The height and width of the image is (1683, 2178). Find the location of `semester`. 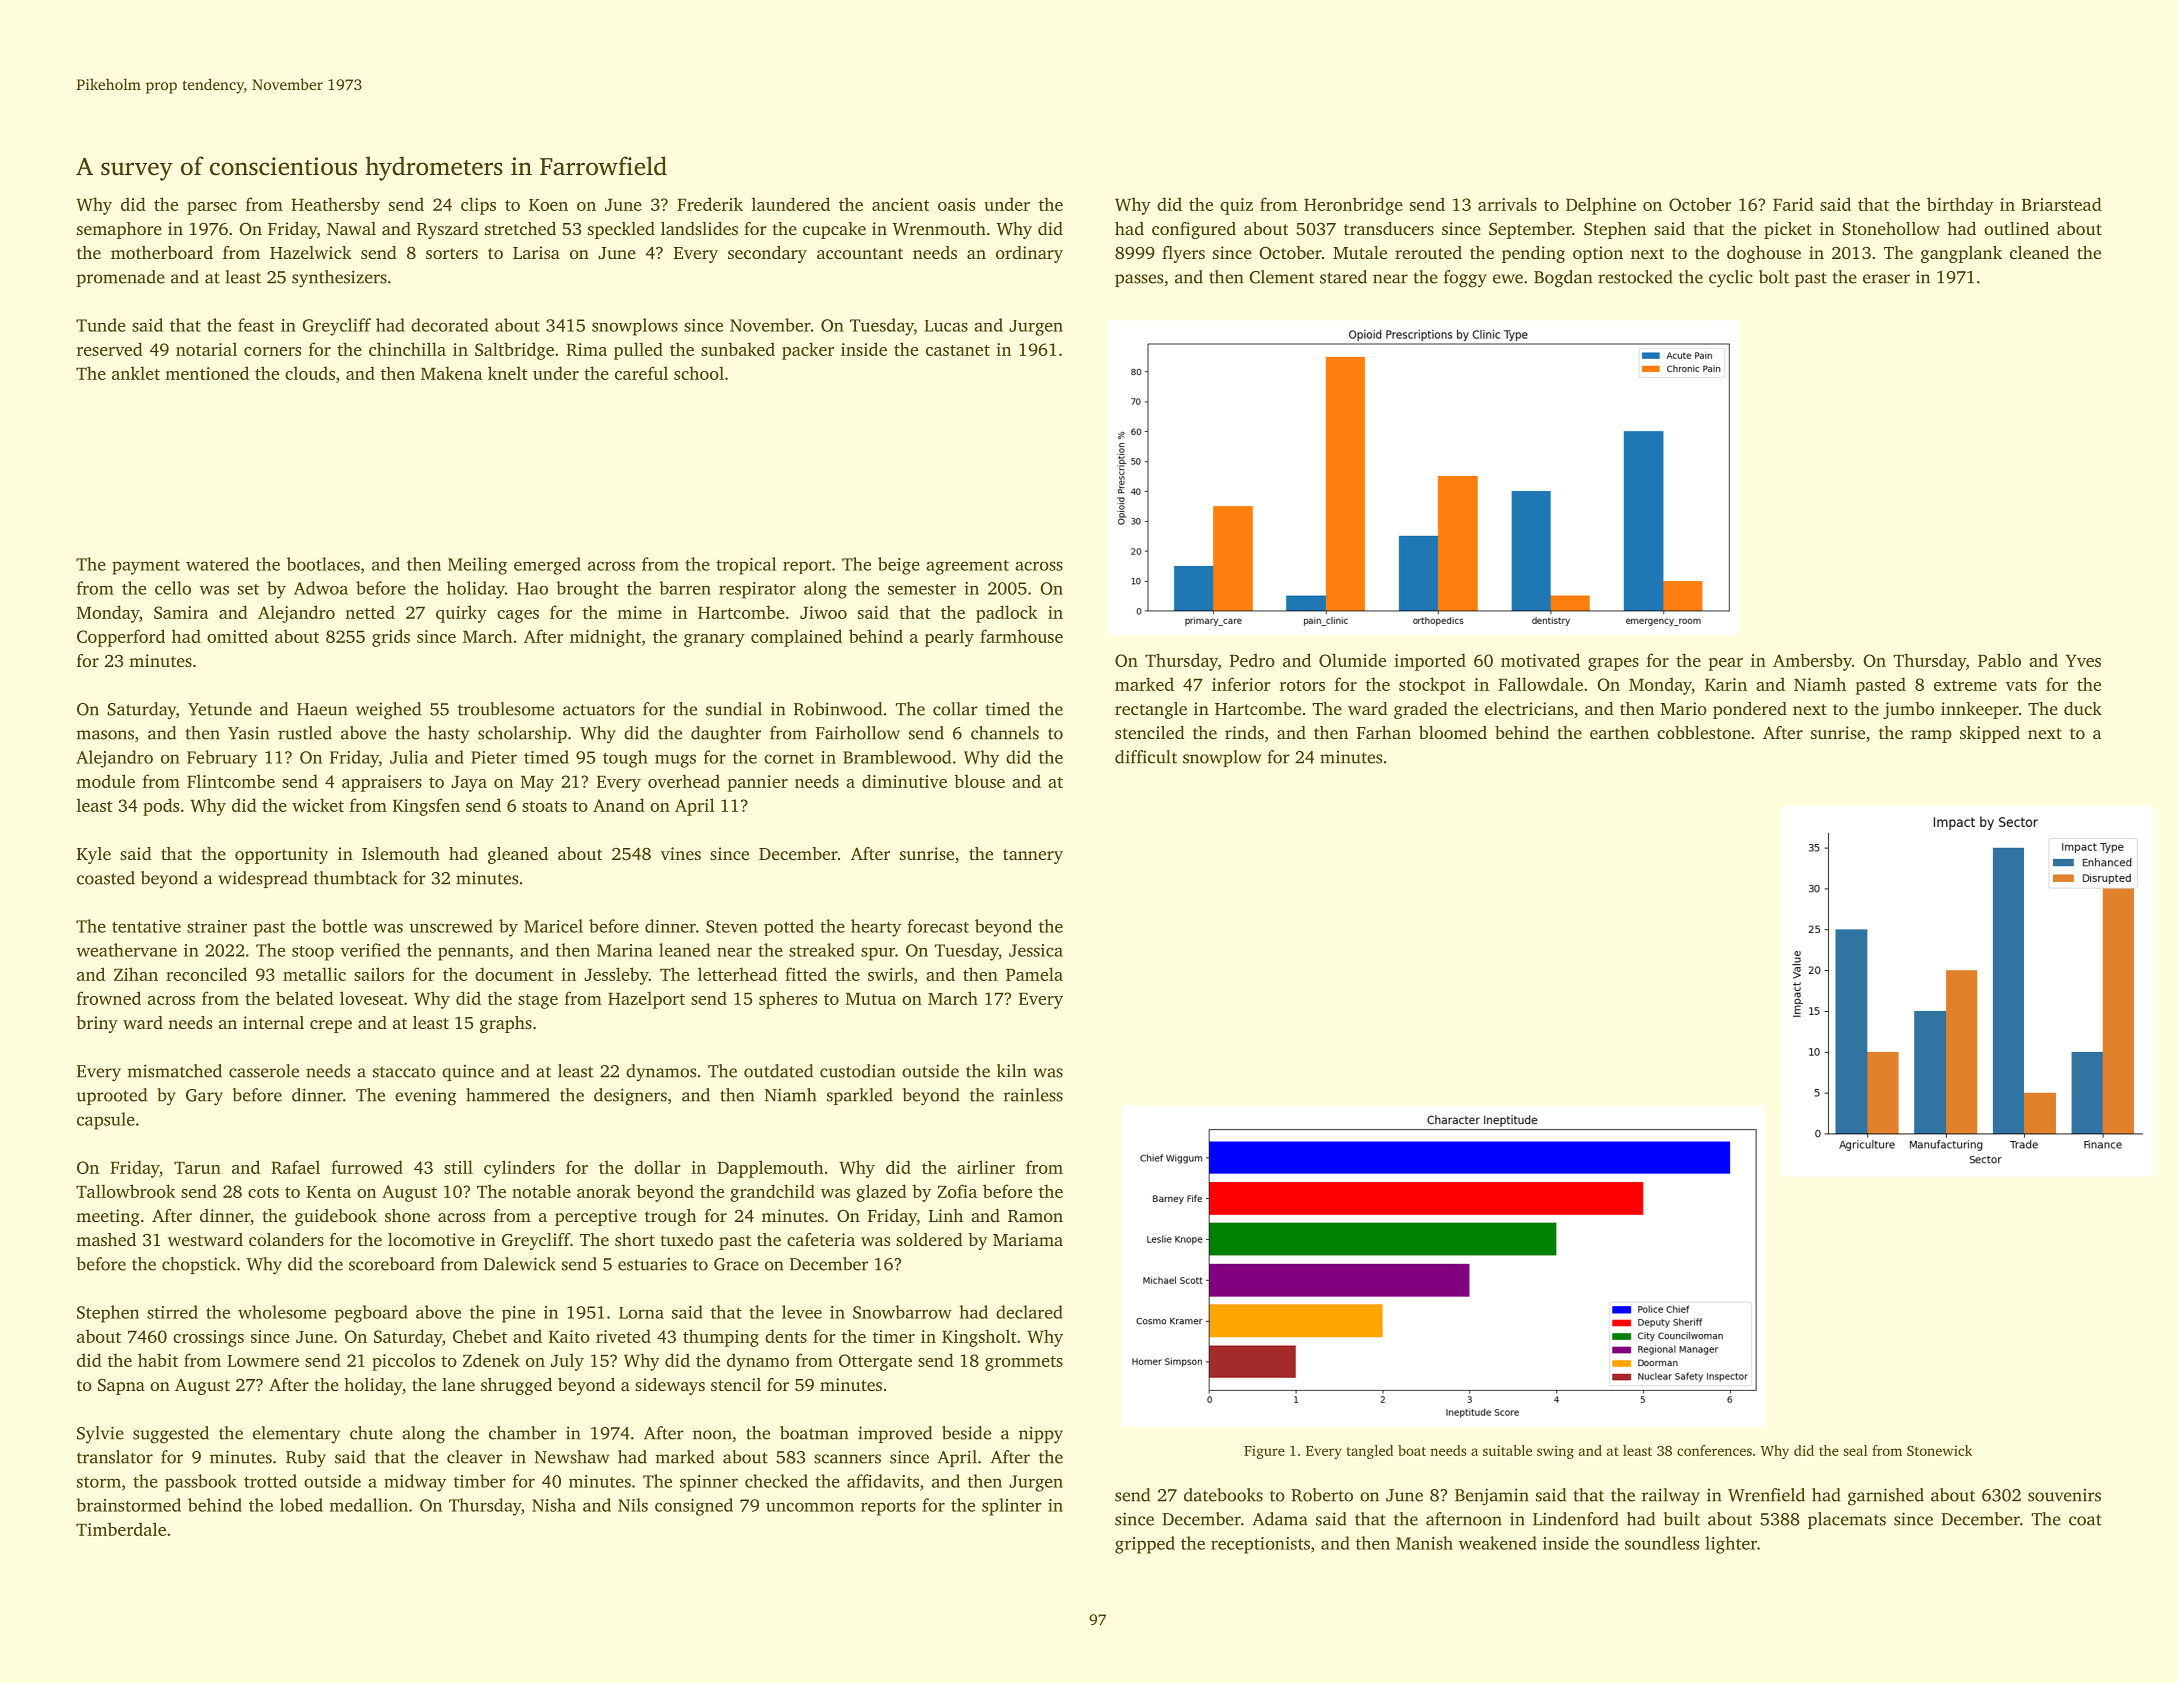

semester is located at coordinates (922, 589).
